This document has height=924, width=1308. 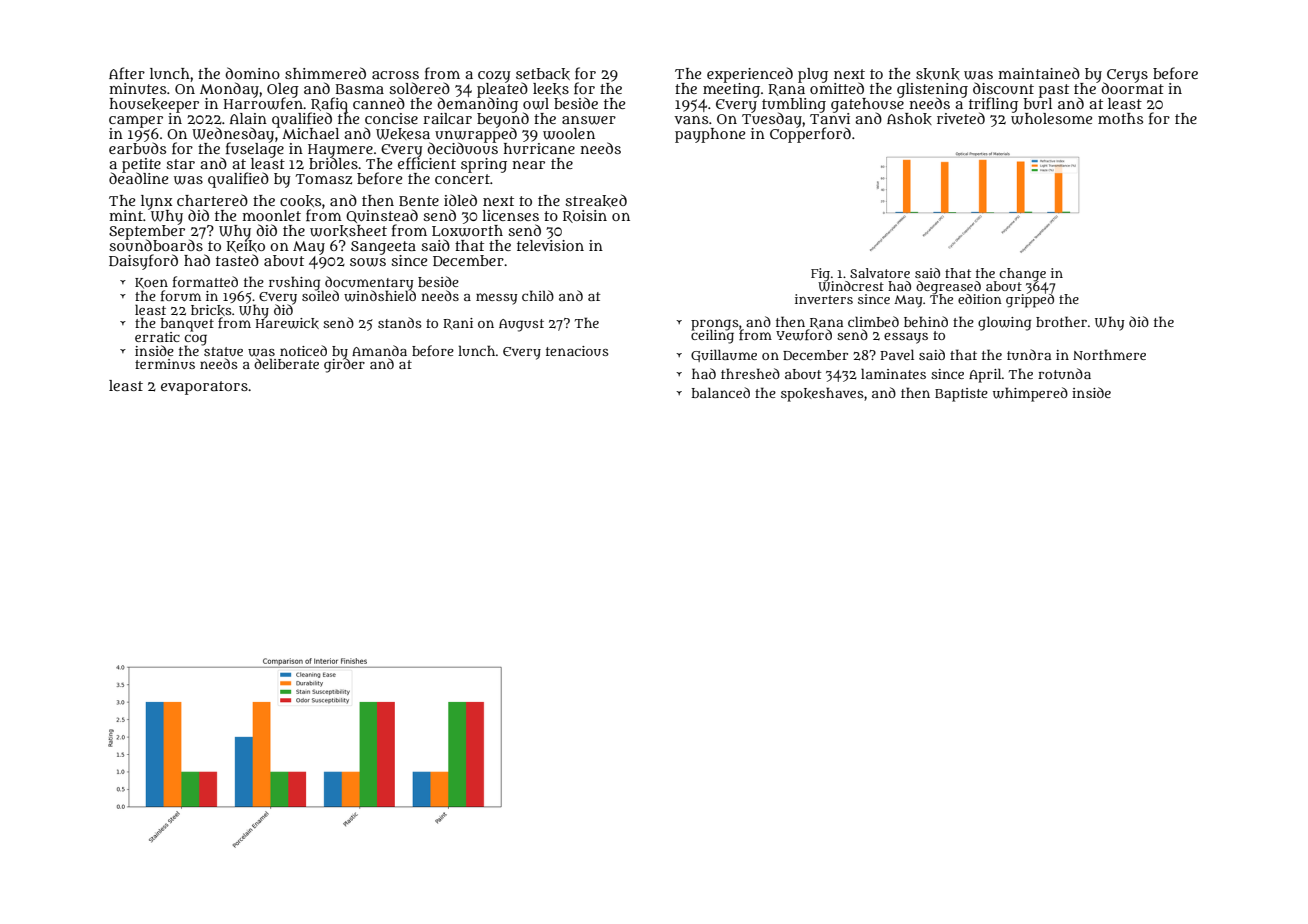 What do you see at coordinates (1127, 76) in the document?
I see `Cerys` at bounding box center [1127, 76].
